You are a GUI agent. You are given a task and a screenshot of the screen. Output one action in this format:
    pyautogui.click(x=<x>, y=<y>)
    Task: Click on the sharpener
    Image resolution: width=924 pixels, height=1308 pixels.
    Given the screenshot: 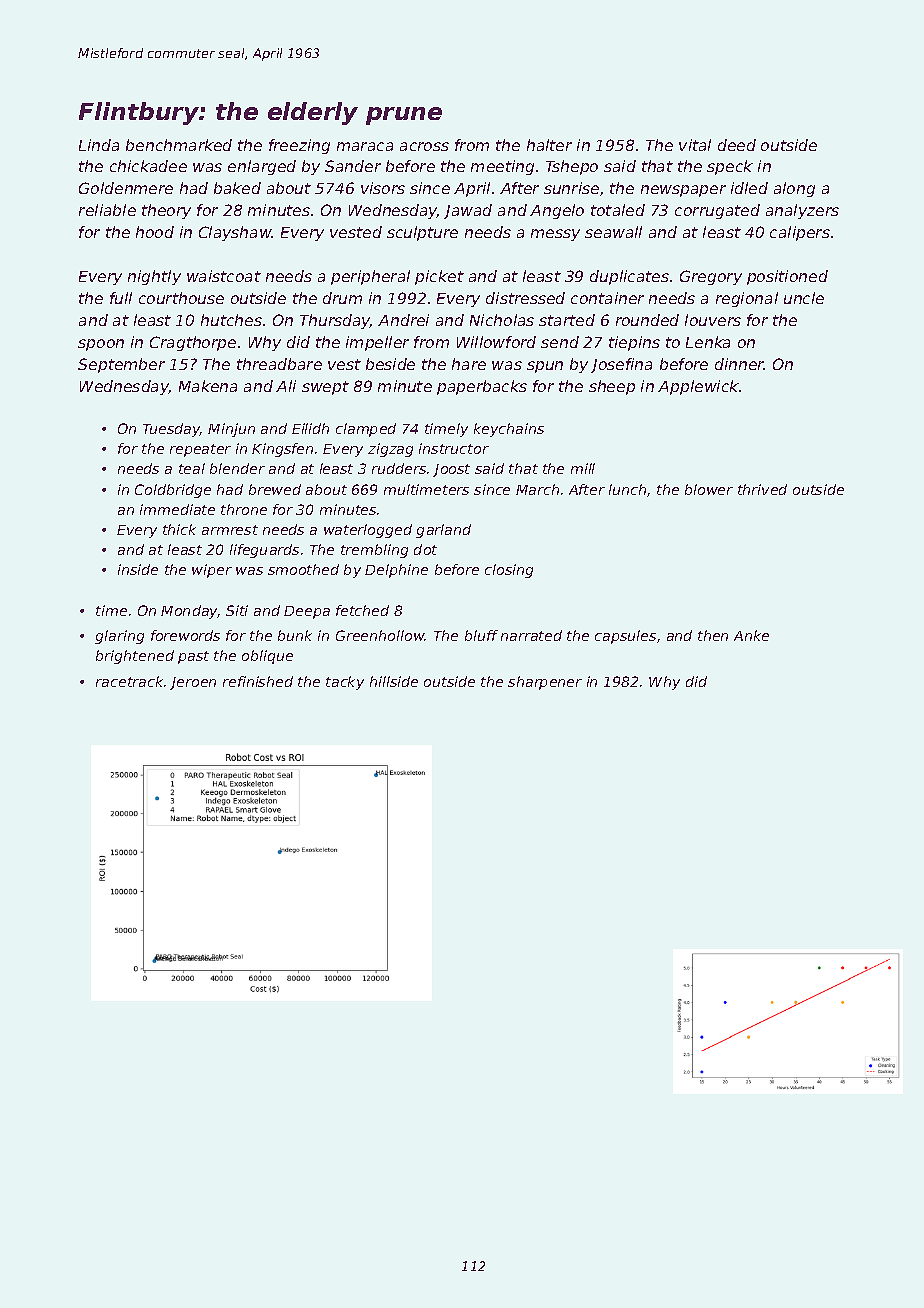 What is the action you would take?
    pyautogui.click(x=545, y=683)
